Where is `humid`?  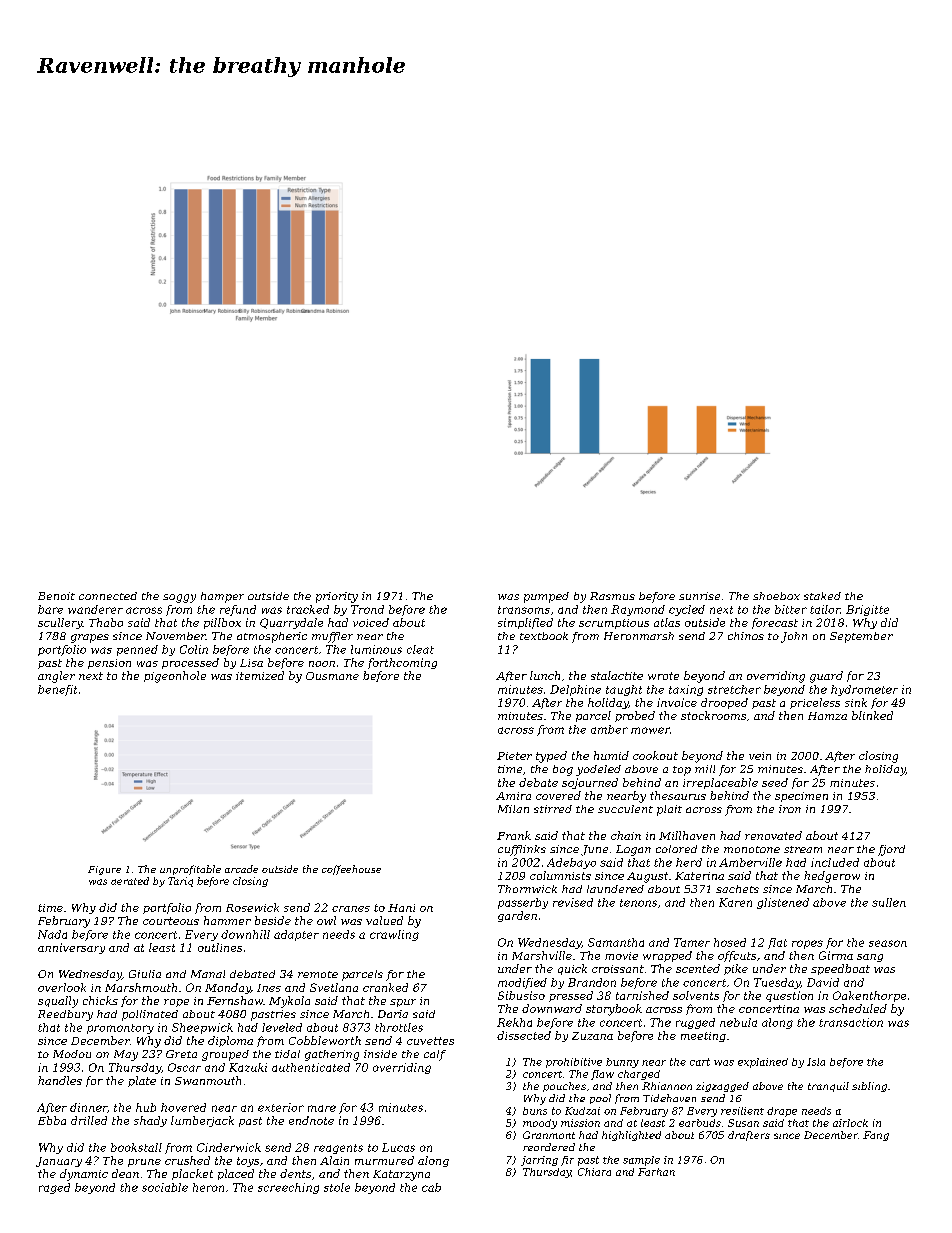 humid is located at coordinates (611, 755).
